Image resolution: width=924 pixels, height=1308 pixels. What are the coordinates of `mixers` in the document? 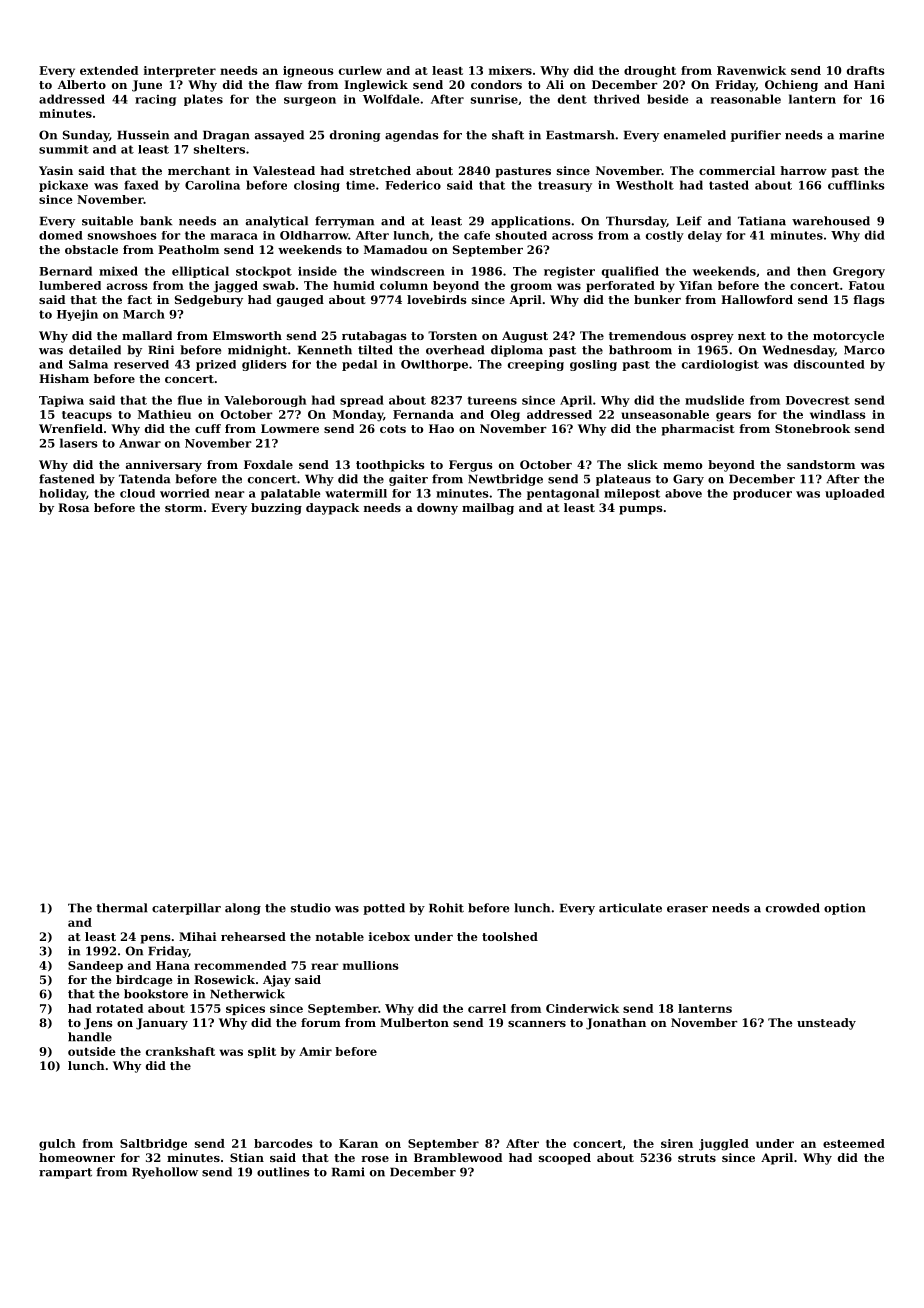 It's located at (510, 70).
